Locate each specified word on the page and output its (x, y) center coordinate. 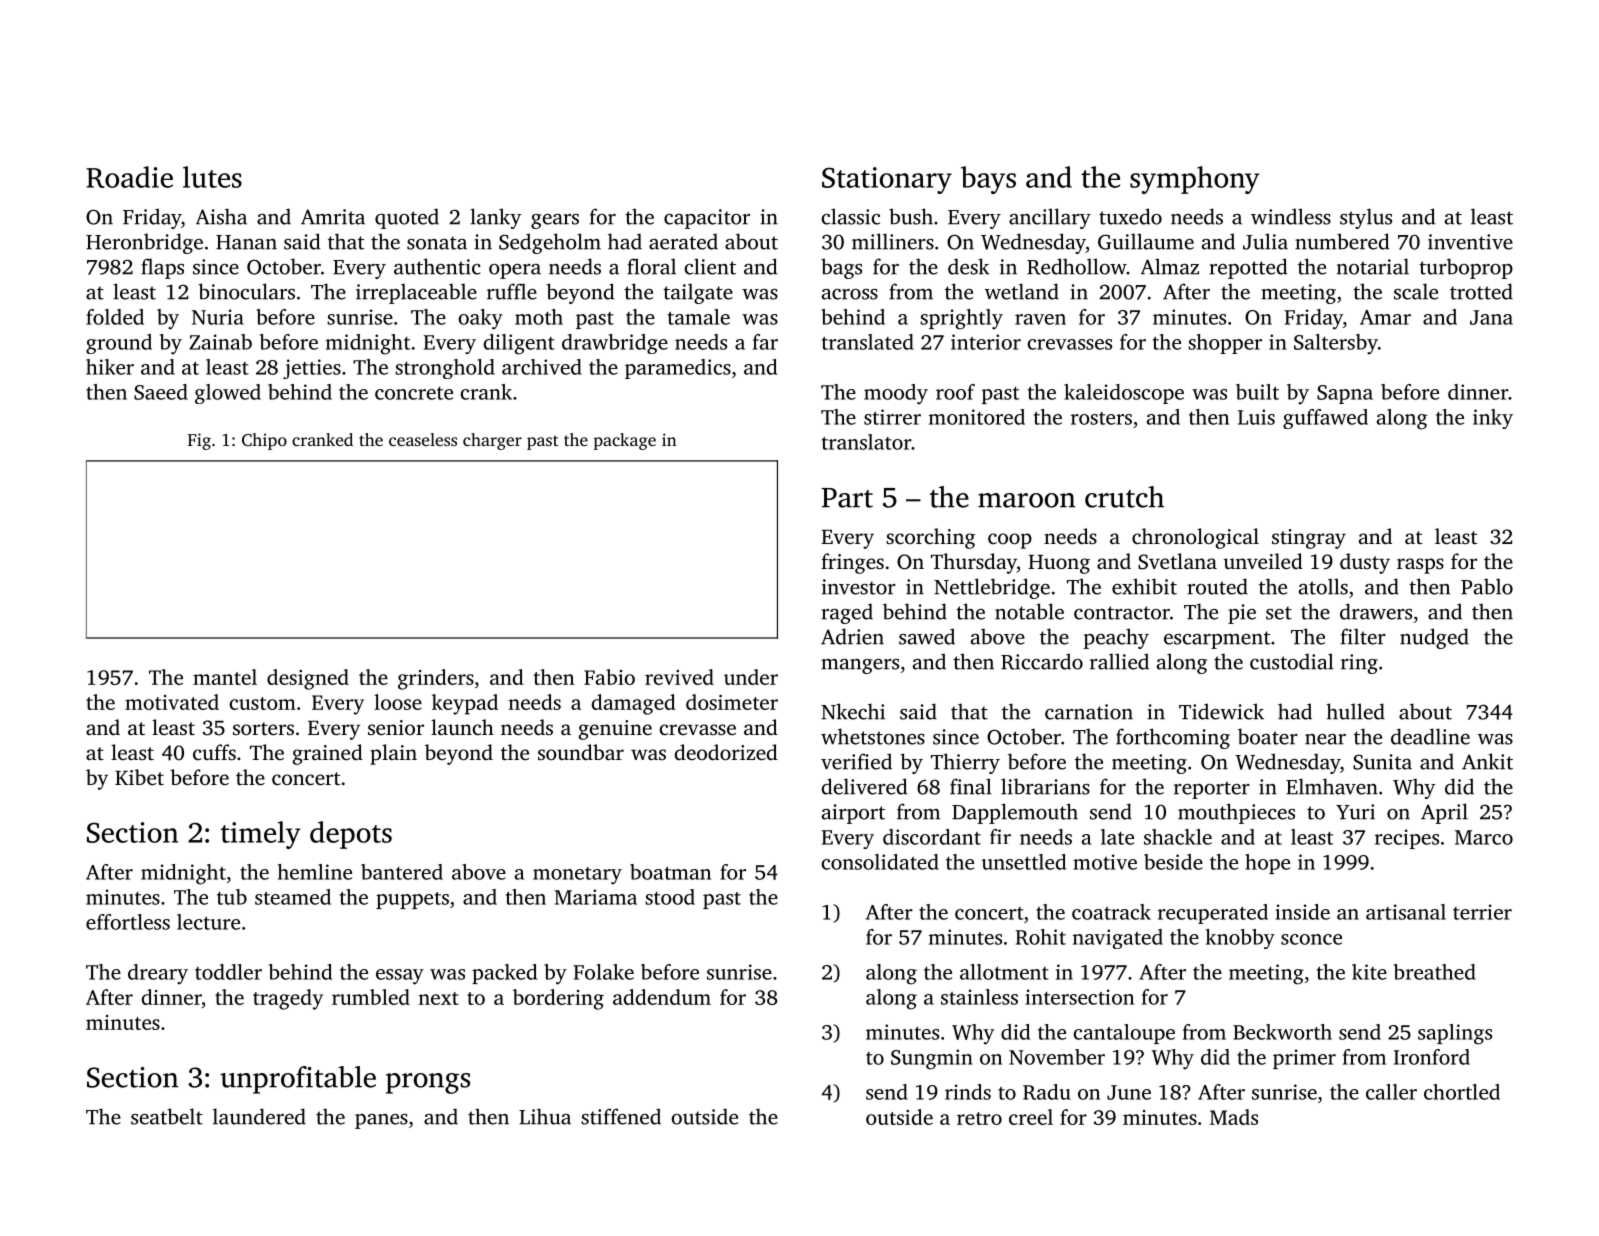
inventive (1470, 242)
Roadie (129, 177)
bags (841, 268)
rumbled (371, 997)
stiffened (621, 1116)
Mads (1234, 1117)
